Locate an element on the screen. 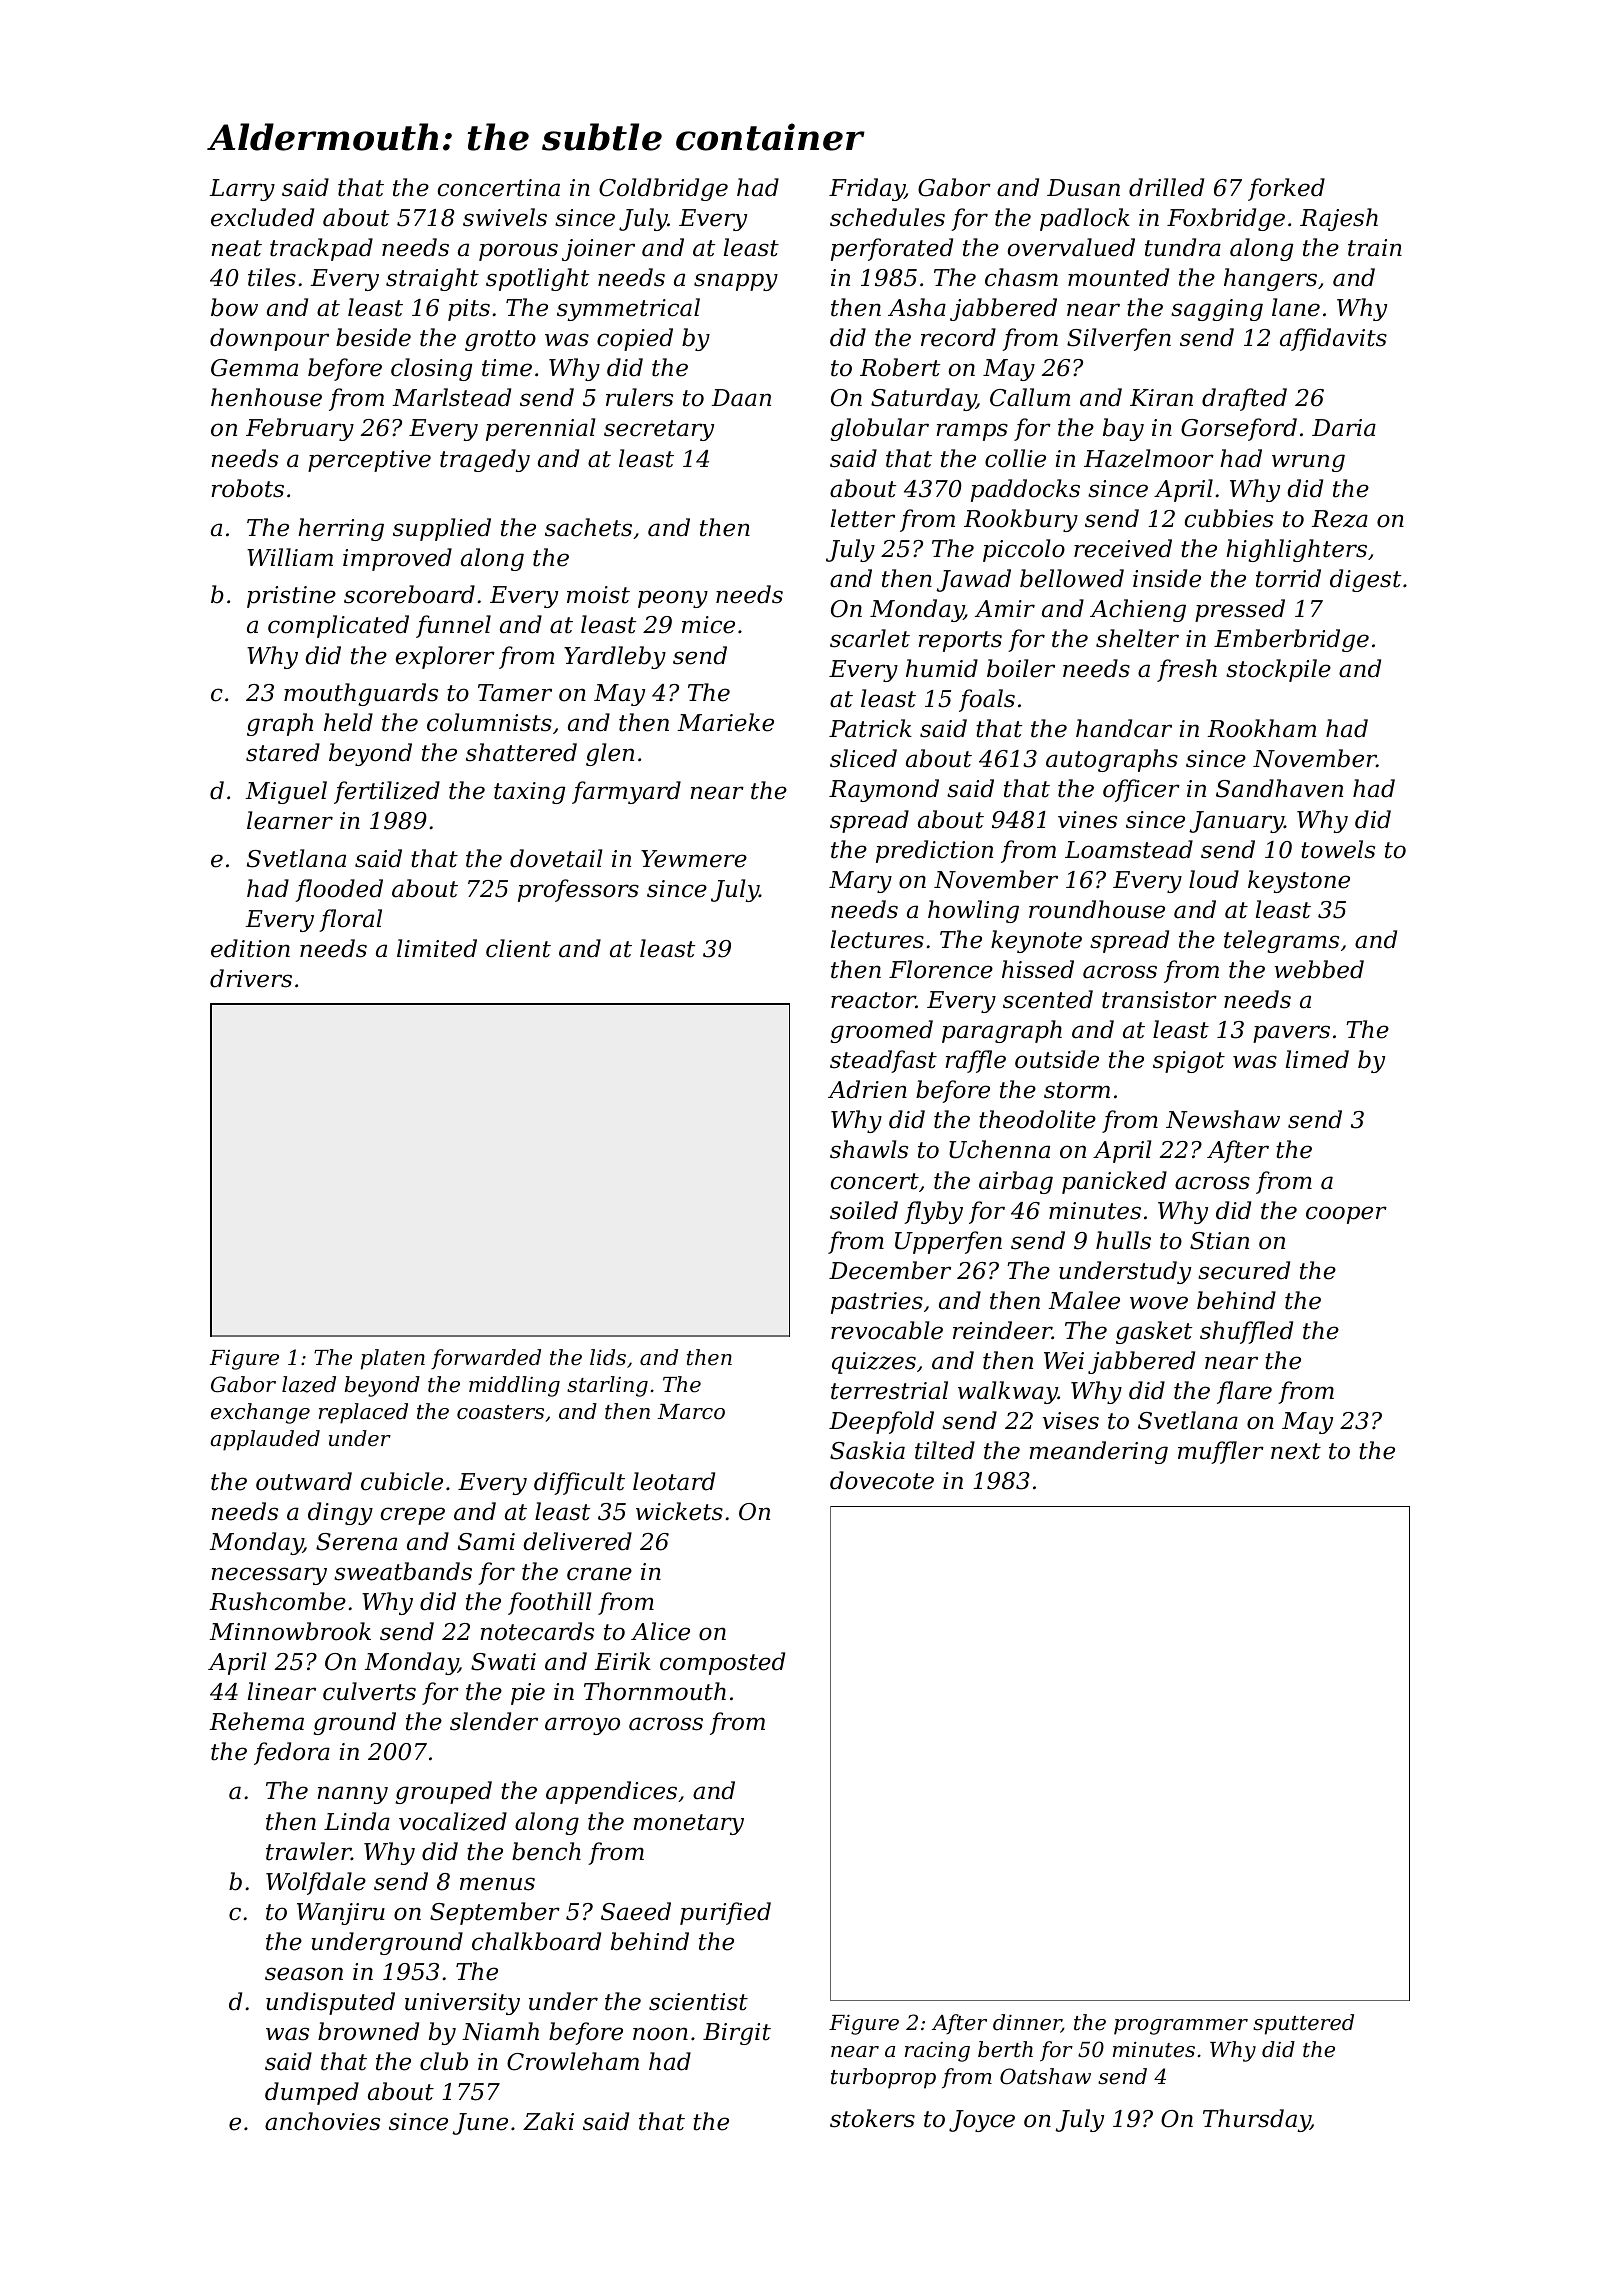 This screenshot has width=1620, height=2292. towels is located at coordinates (1338, 849).
